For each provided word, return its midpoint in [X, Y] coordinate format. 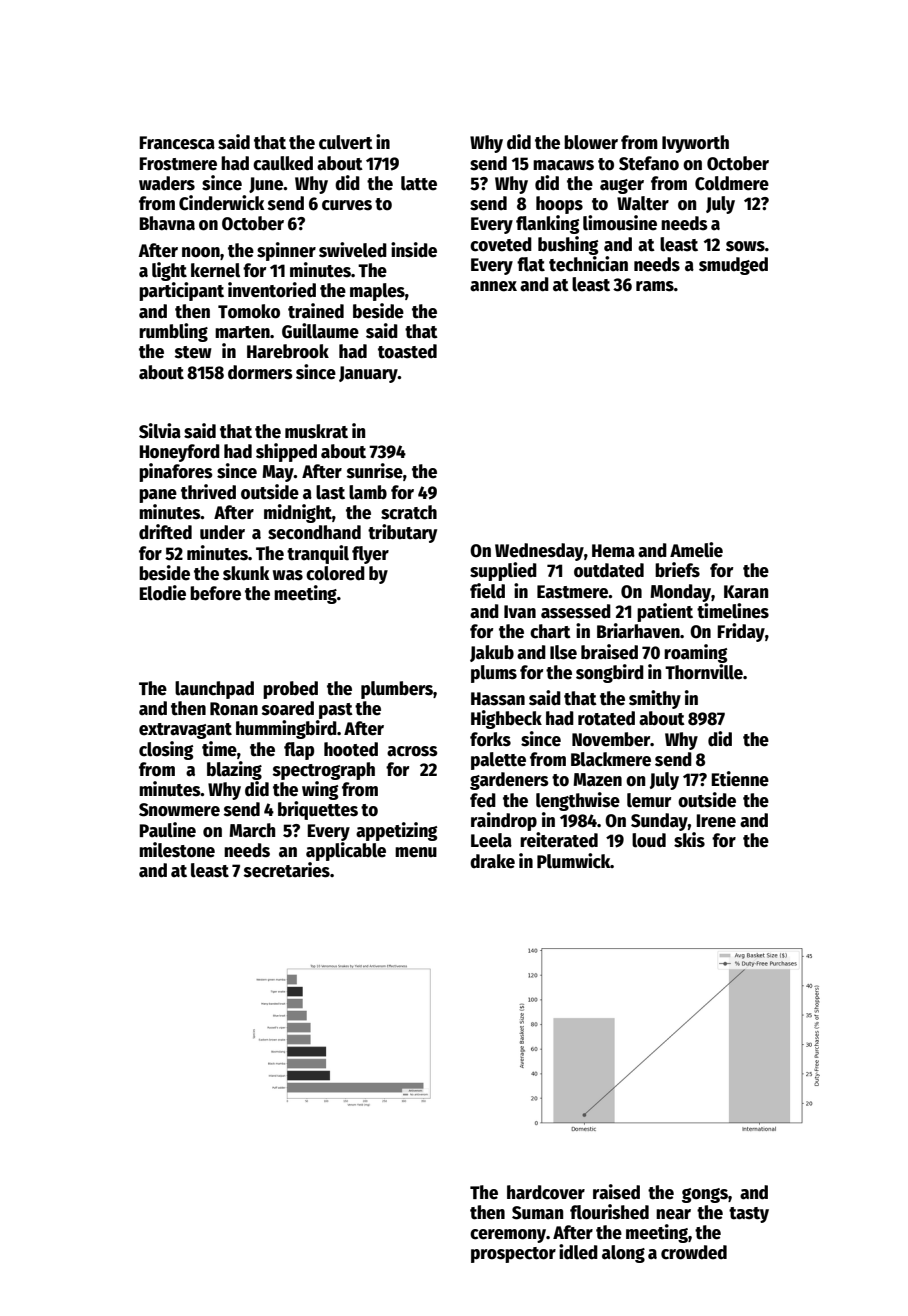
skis [689, 840]
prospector [513, 1255]
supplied [503, 571]
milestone [177, 850]
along [623, 1254]
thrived [208, 492]
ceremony [508, 1236]
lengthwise [578, 801]
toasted [407, 351]
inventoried [272, 290]
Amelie [696, 550]
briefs [677, 570]
